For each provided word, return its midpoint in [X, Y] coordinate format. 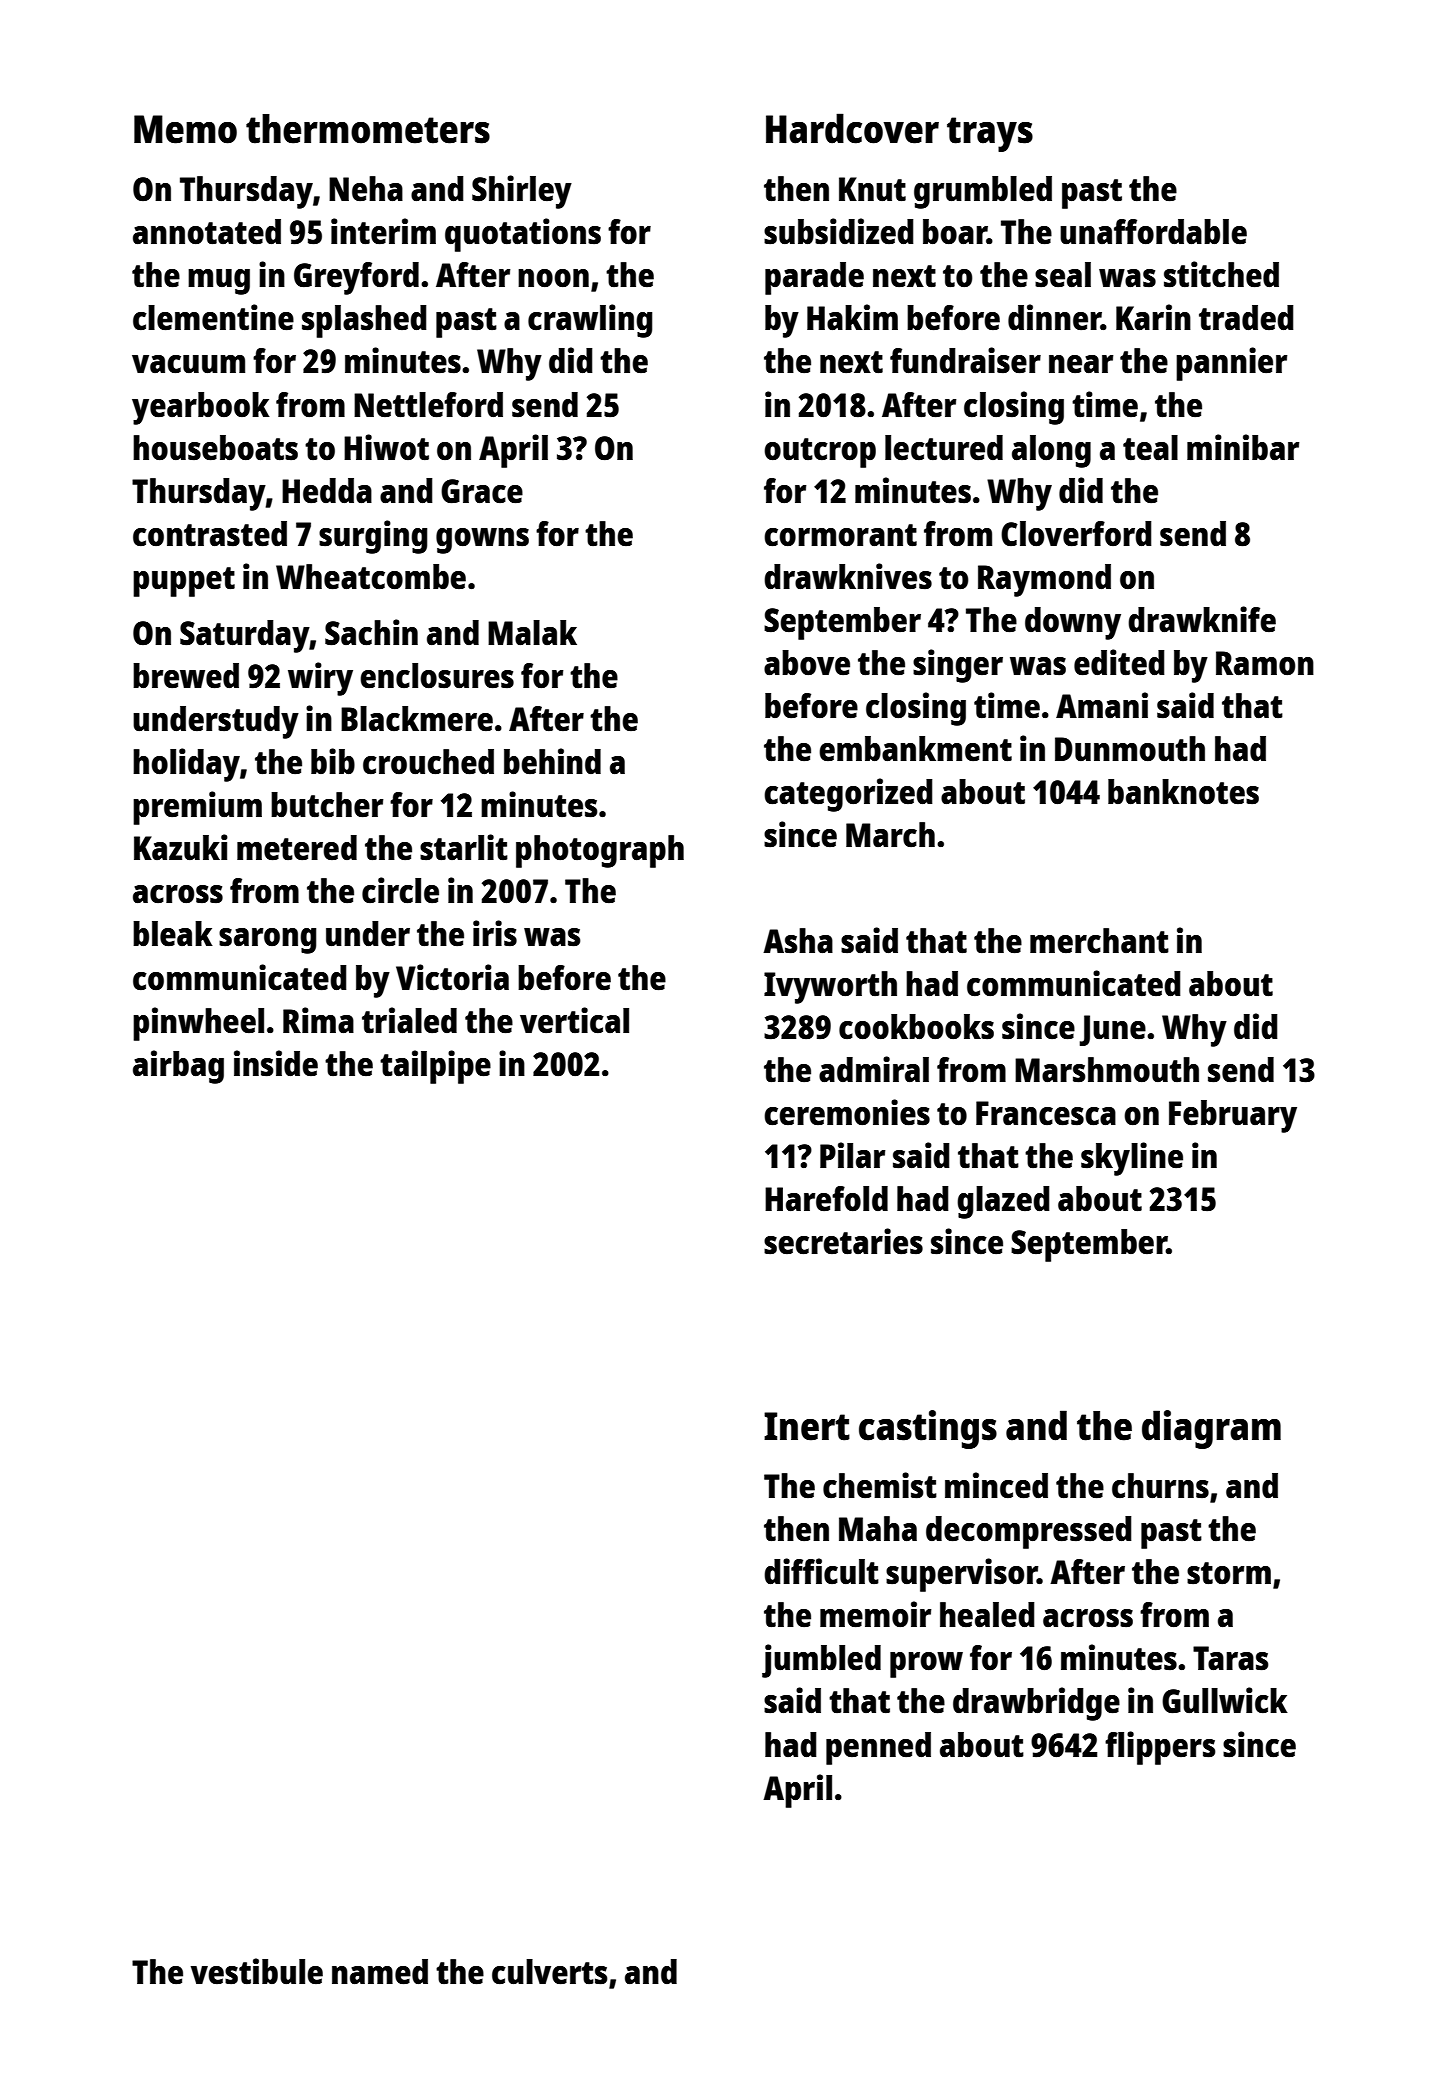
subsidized [839, 231]
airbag [178, 1067]
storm [1229, 1573]
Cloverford [1076, 534]
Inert [807, 1426]
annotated [207, 232]
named [380, 1972]
